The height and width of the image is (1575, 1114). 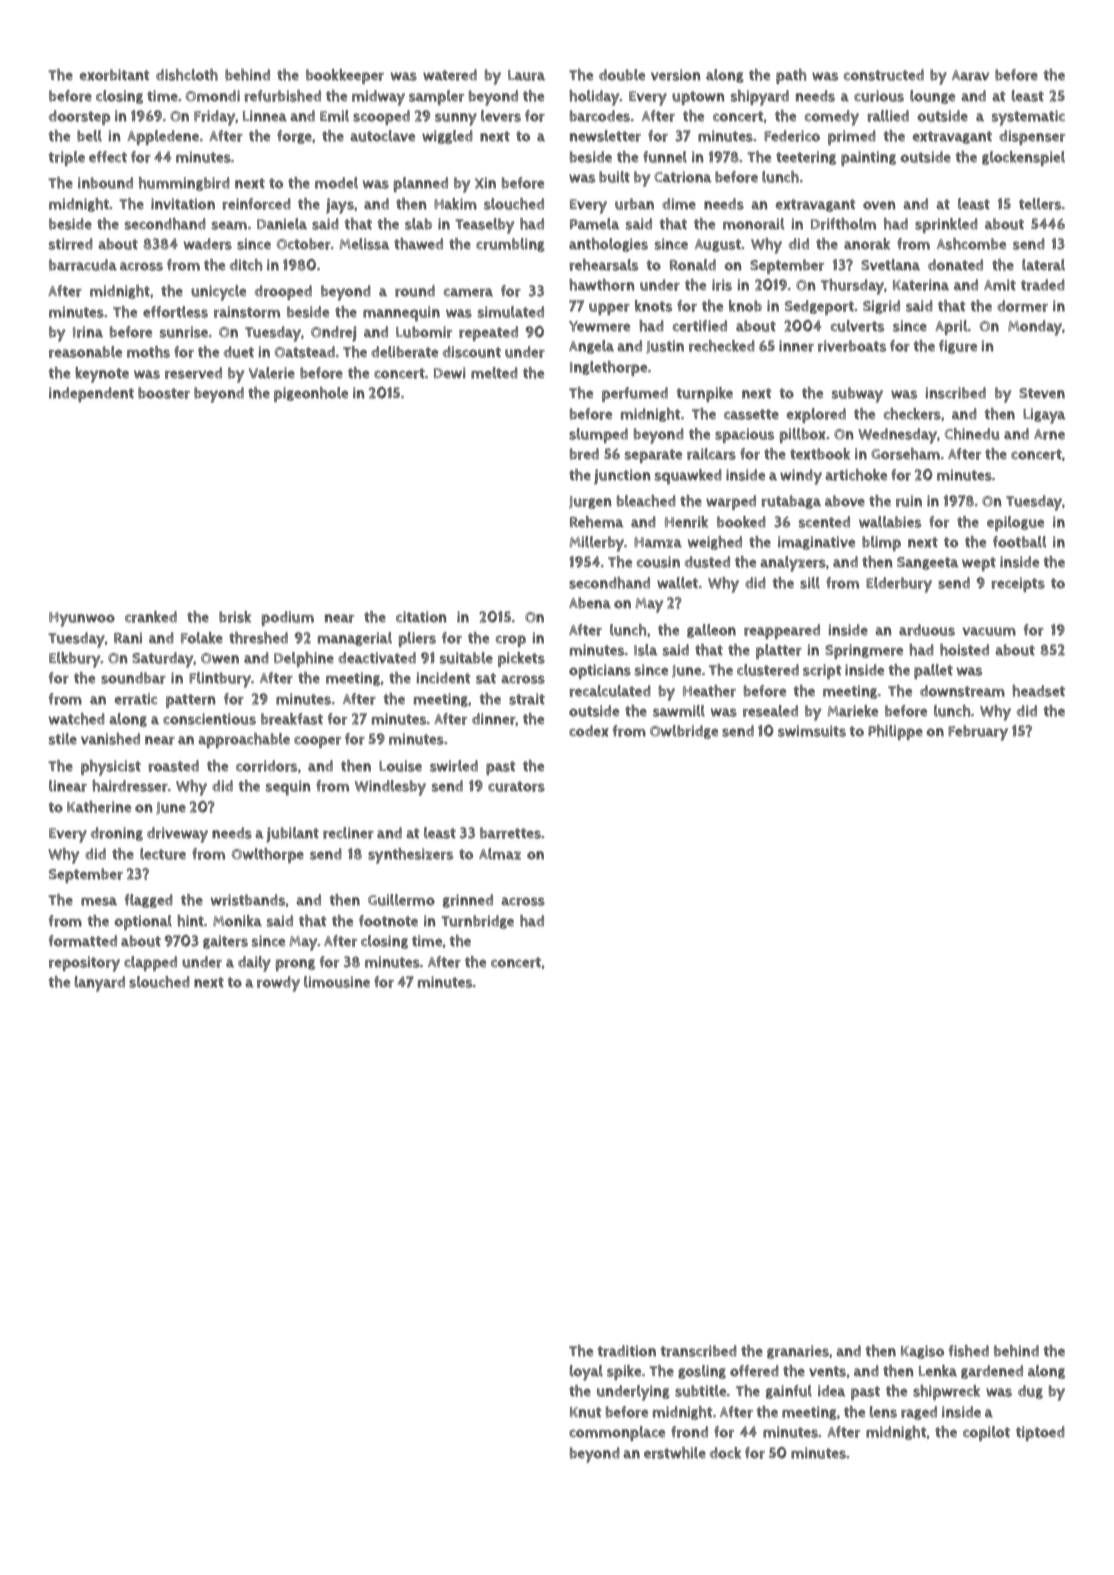 I want to click on model, so click(x=336, y=183).
